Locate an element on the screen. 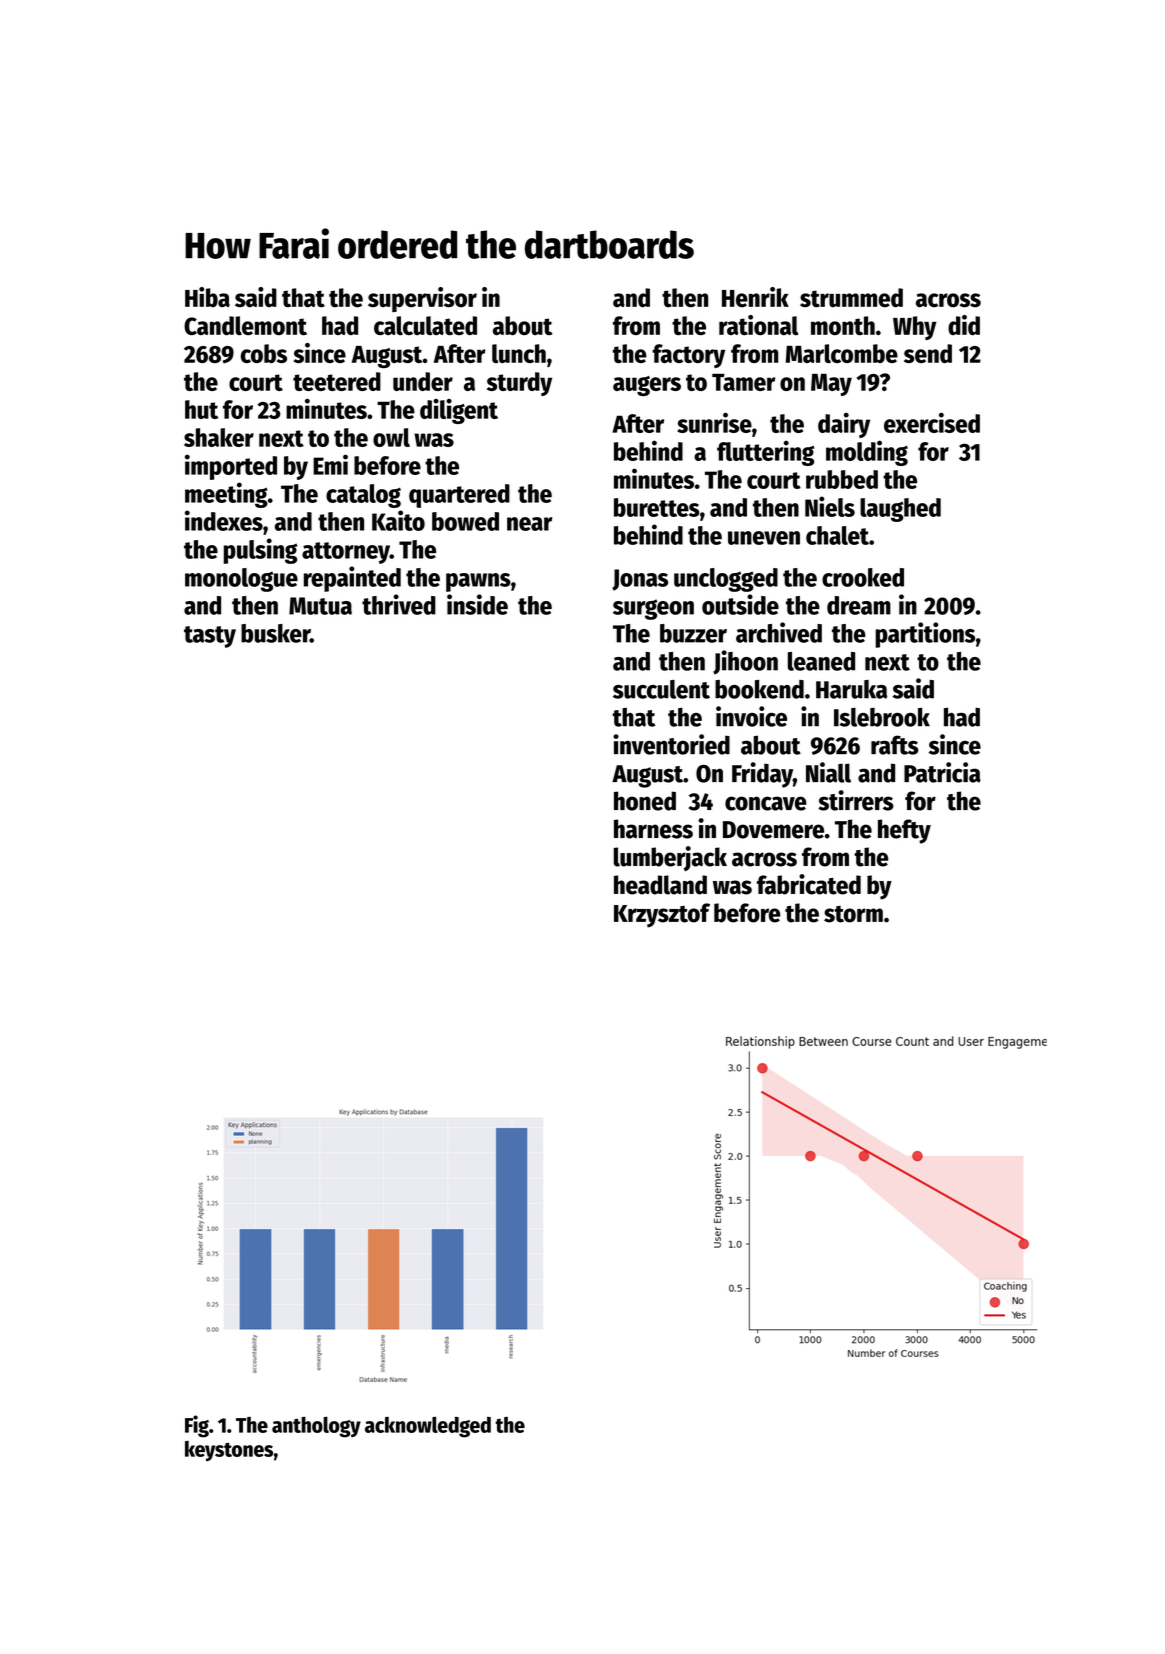 Image resolution: width=1165 pixels, height=1654 pixels. keystones is located at coordinates (229, 1451).
